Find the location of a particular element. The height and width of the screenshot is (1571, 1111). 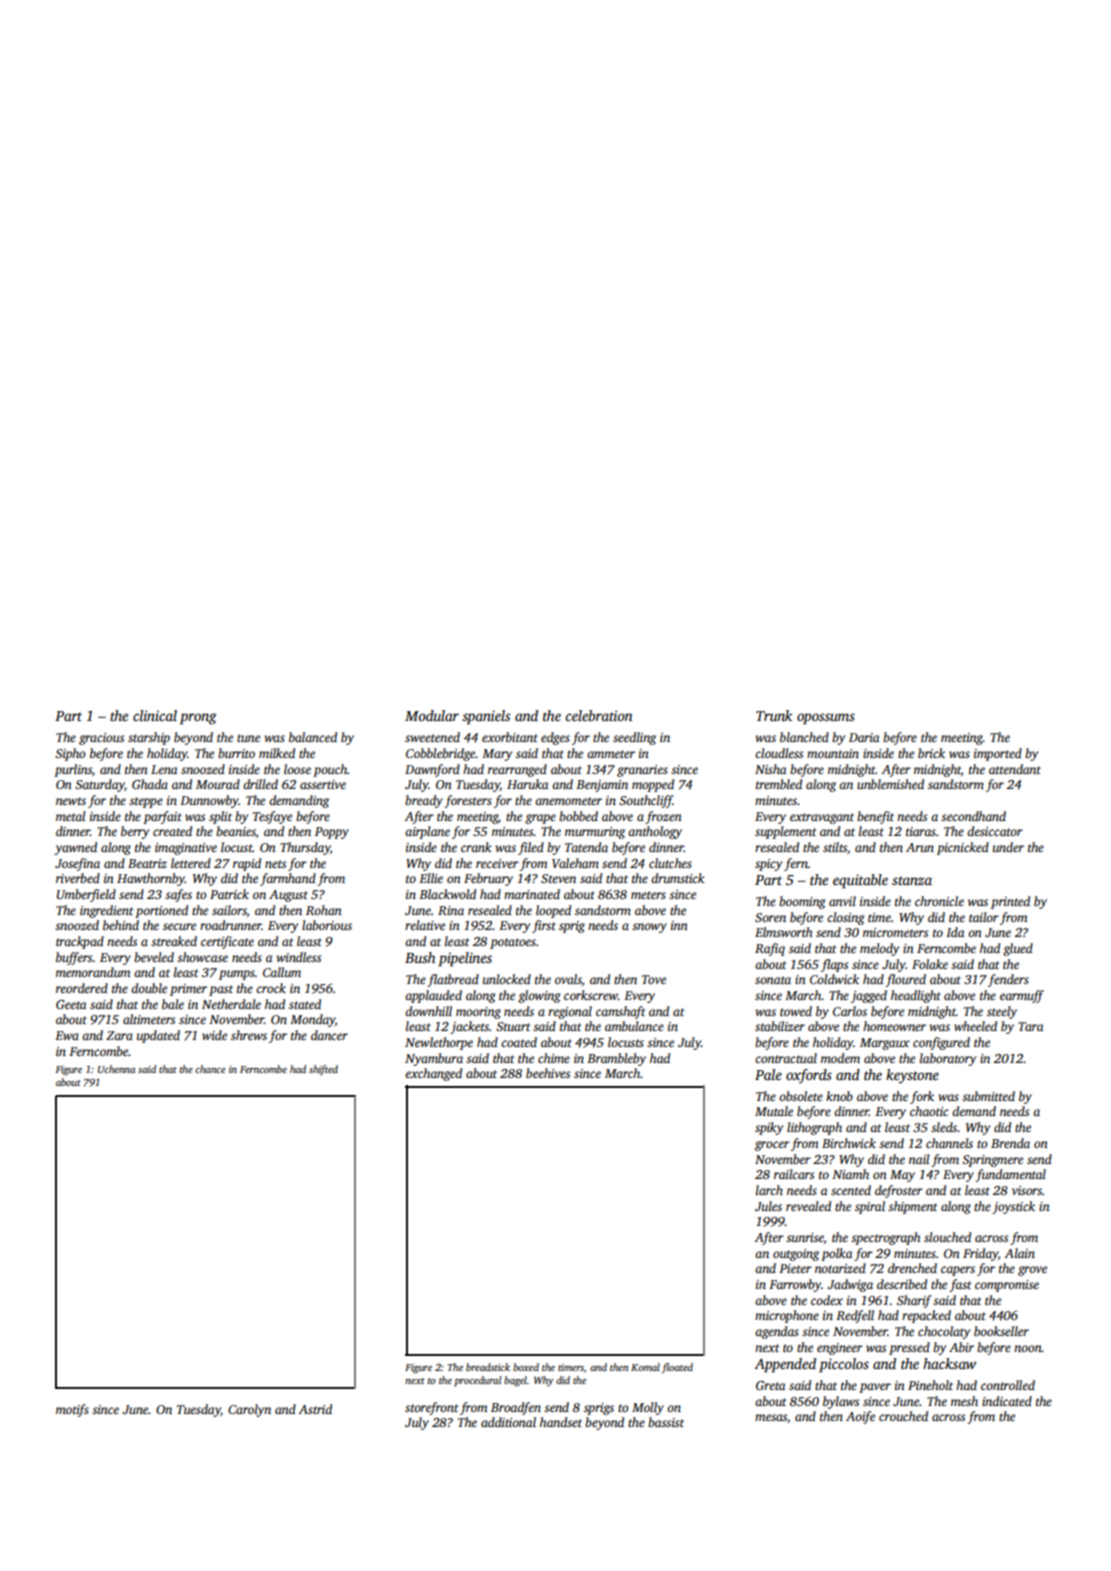

Carolyn is located at coordinates (249, 1410).
